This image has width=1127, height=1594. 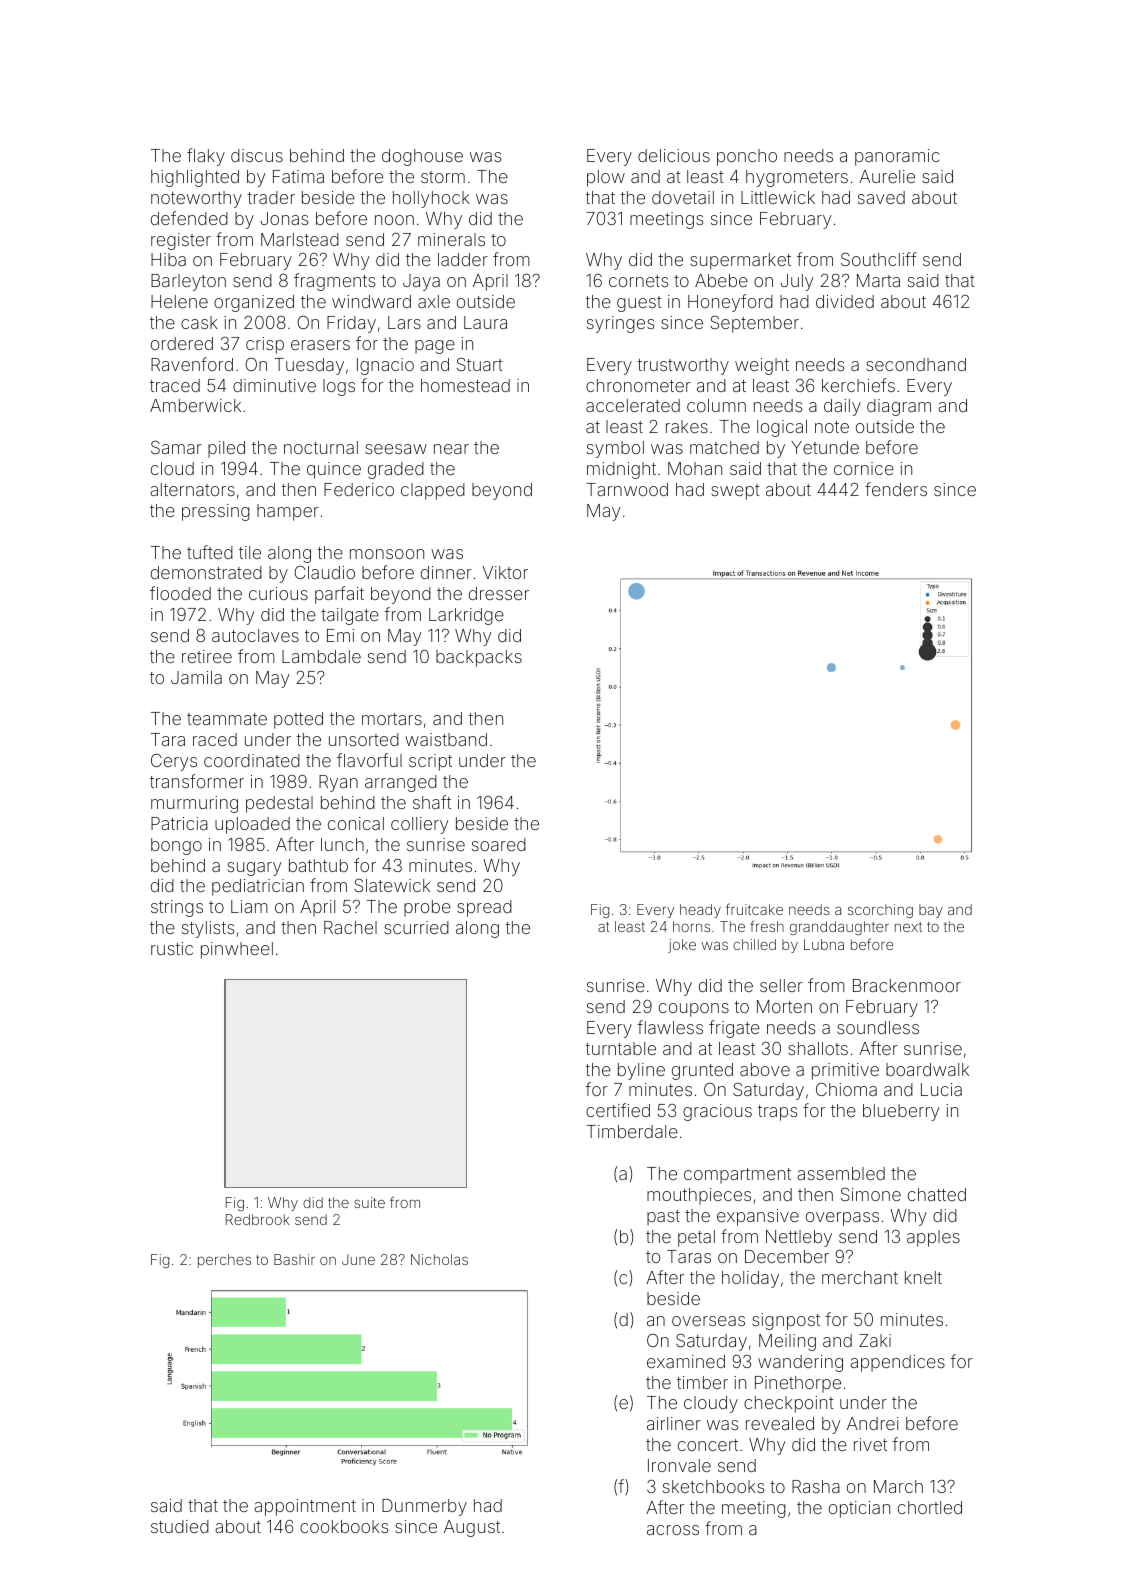 I want to click on bongo, so click(x=176, y=846).
